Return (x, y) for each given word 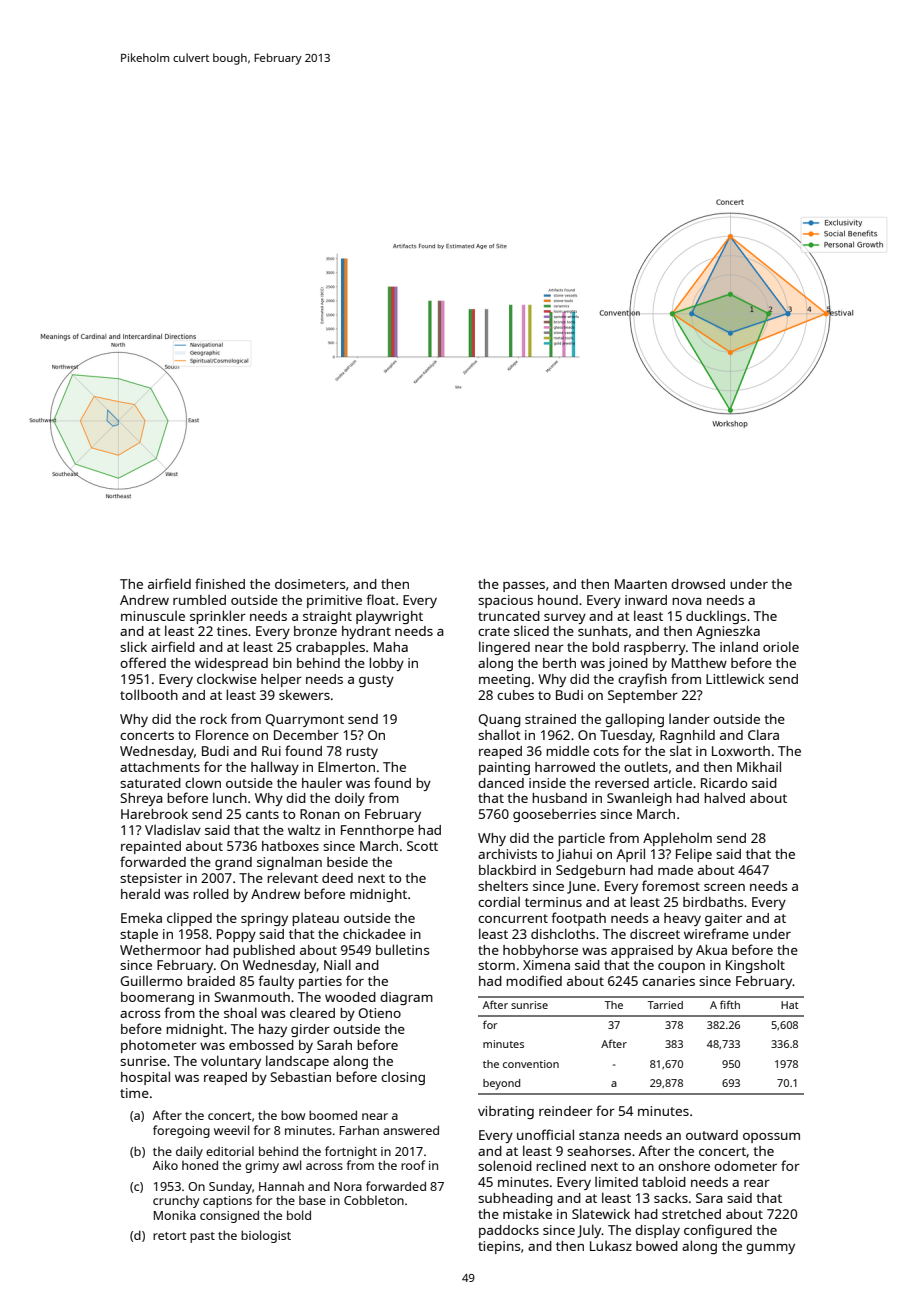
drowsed (698, 584)
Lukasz (611, 1246)
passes (524, 587)
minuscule (153, 616)
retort (170, 1236)
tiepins (499, 1247)
